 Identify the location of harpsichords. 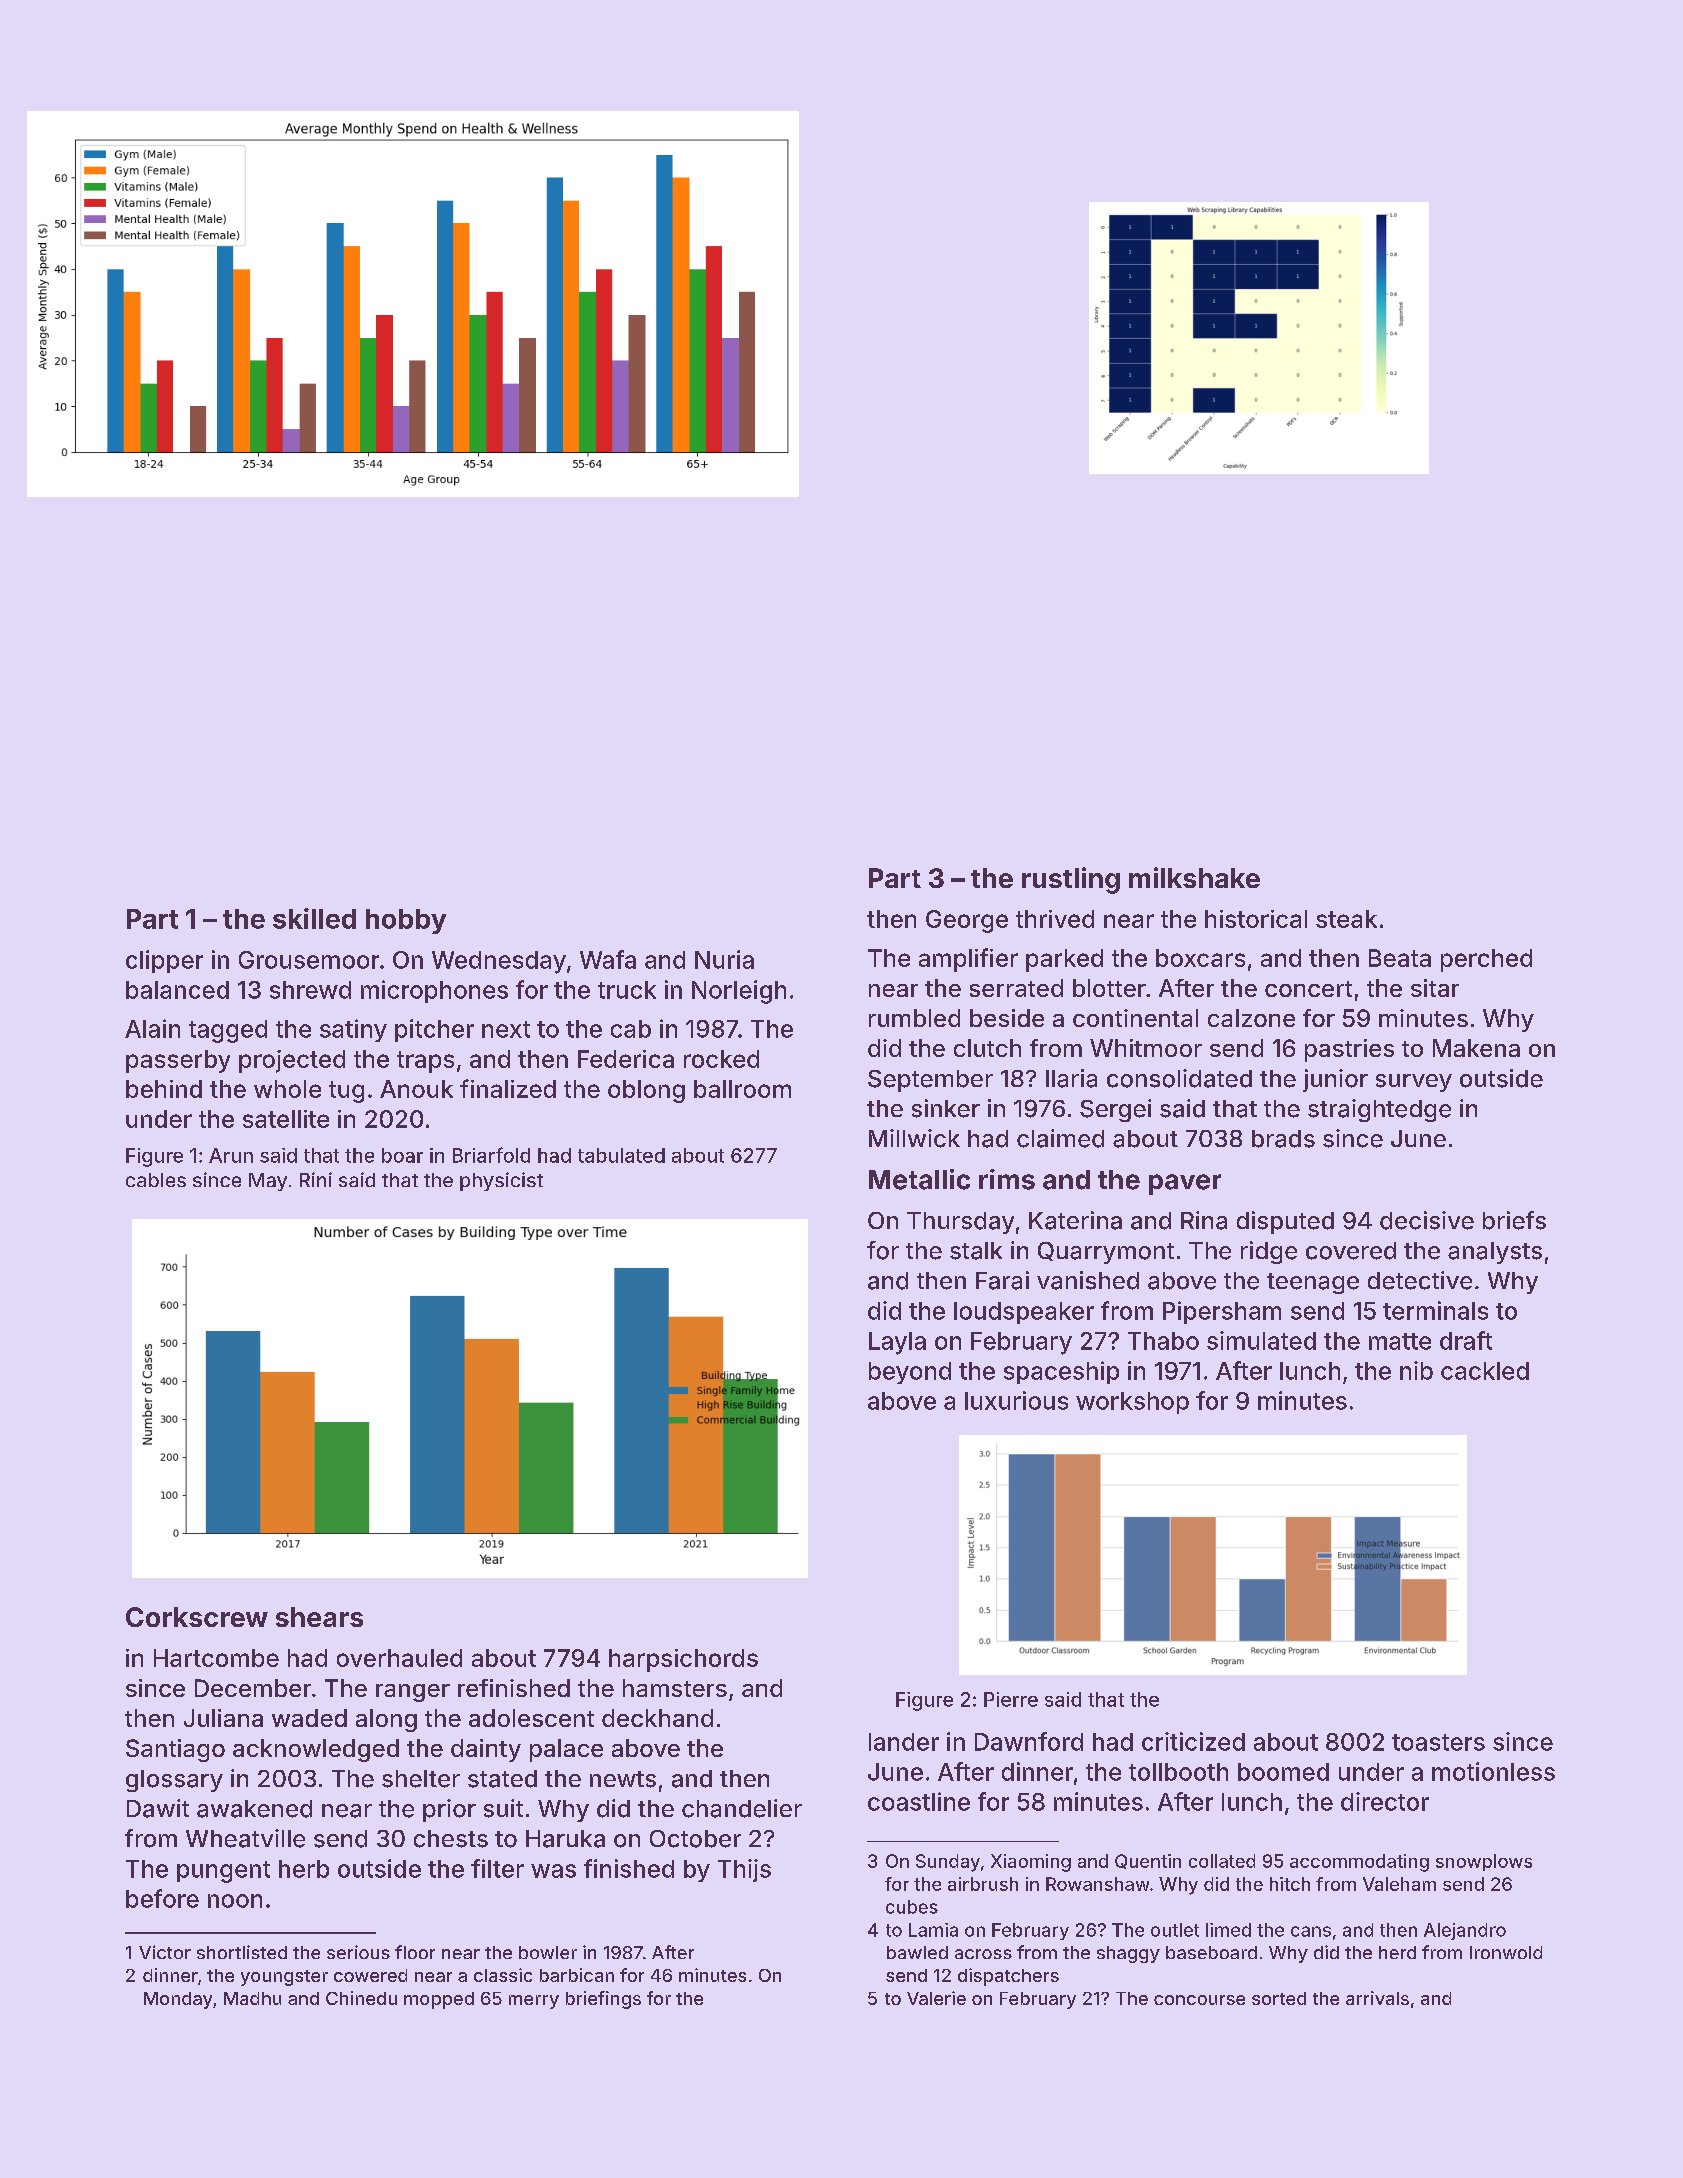
(683, 1660).
